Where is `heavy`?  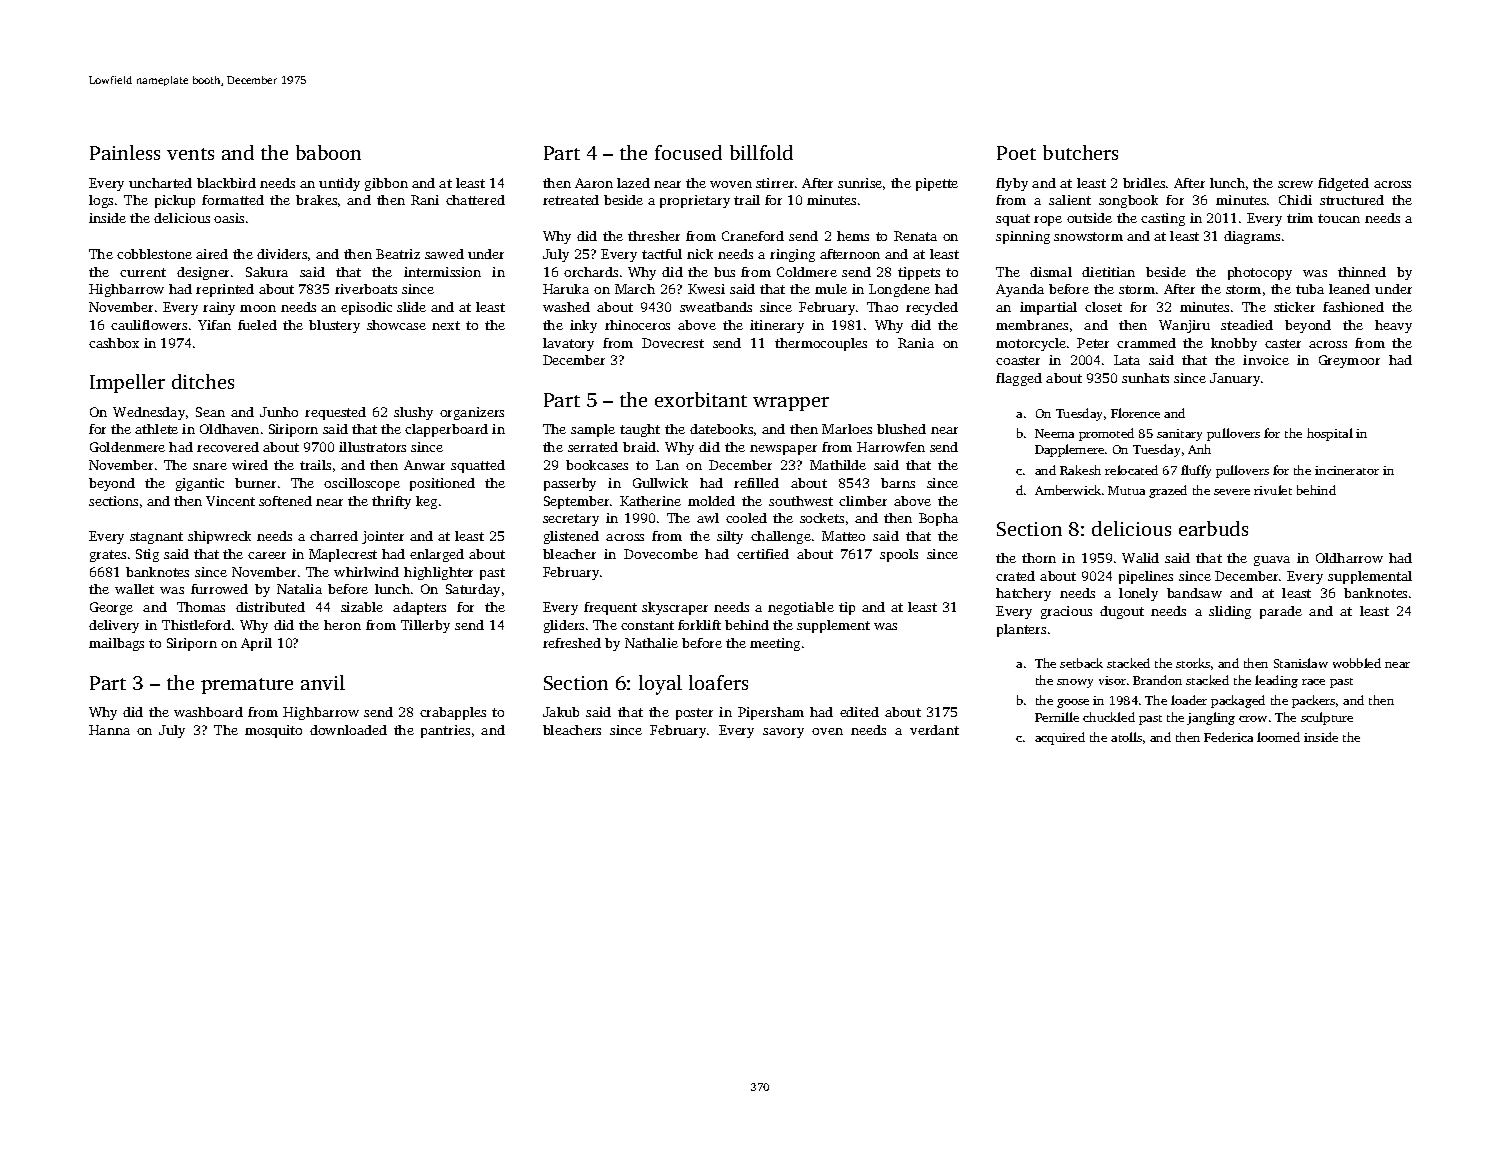
heavy is located at coordinates (1393, 326).
